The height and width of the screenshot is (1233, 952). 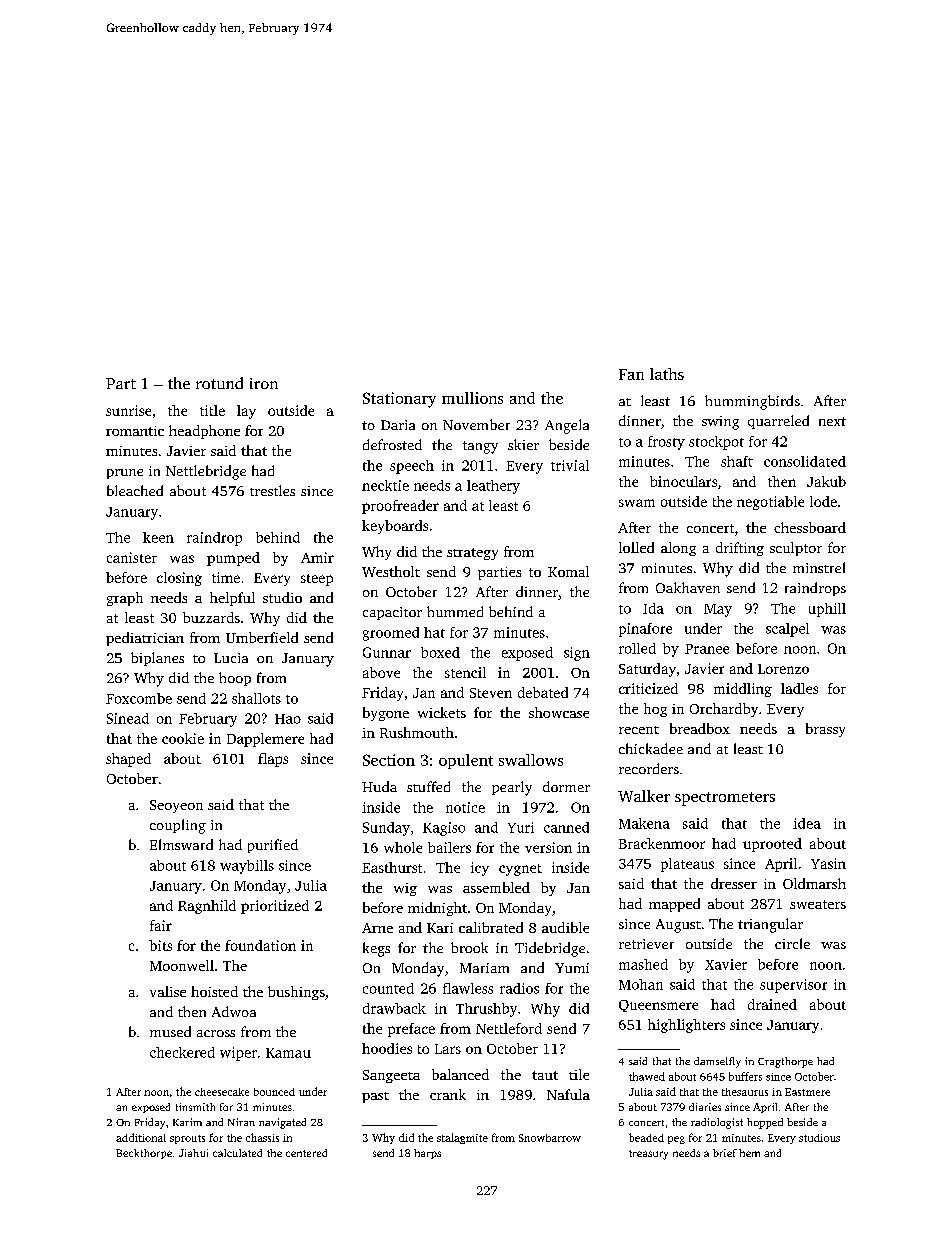 I want to click on drained, so click(x=772, y=1004).
